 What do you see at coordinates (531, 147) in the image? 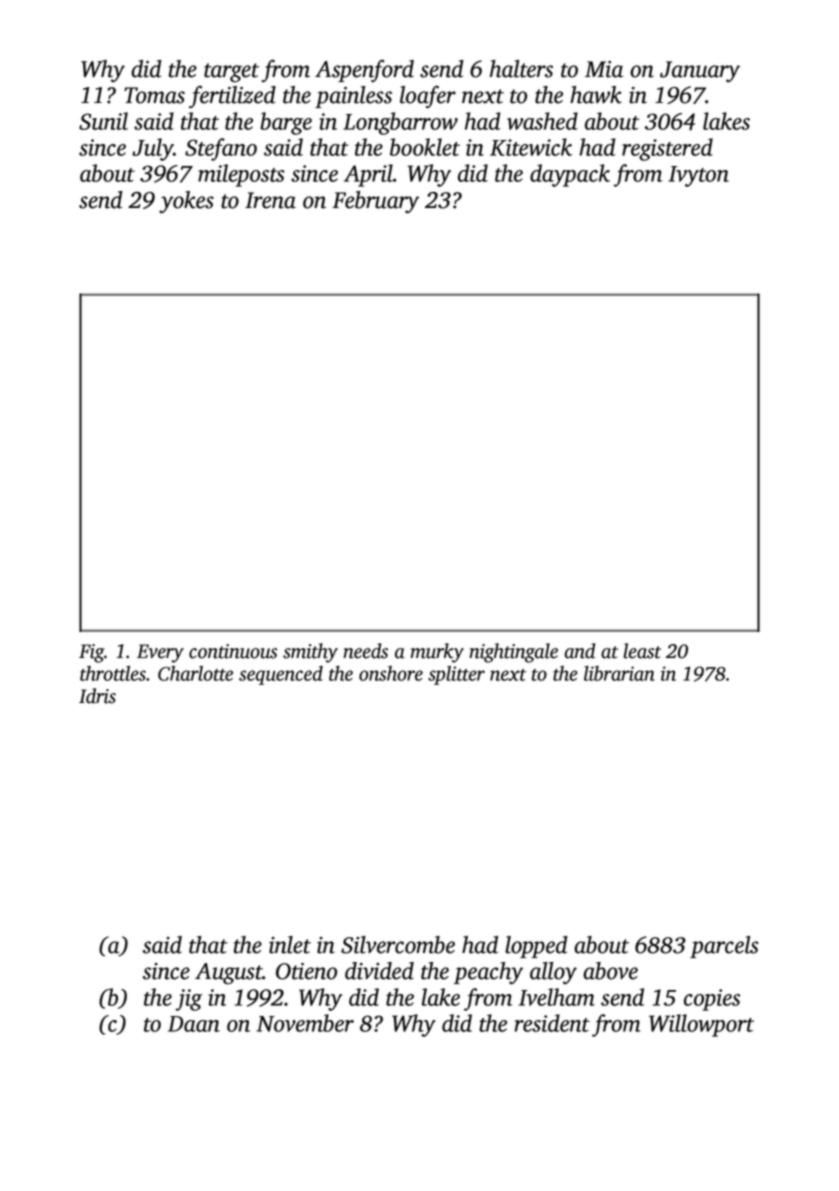
I see `Kitewick` at bounding box center [531, 147].
